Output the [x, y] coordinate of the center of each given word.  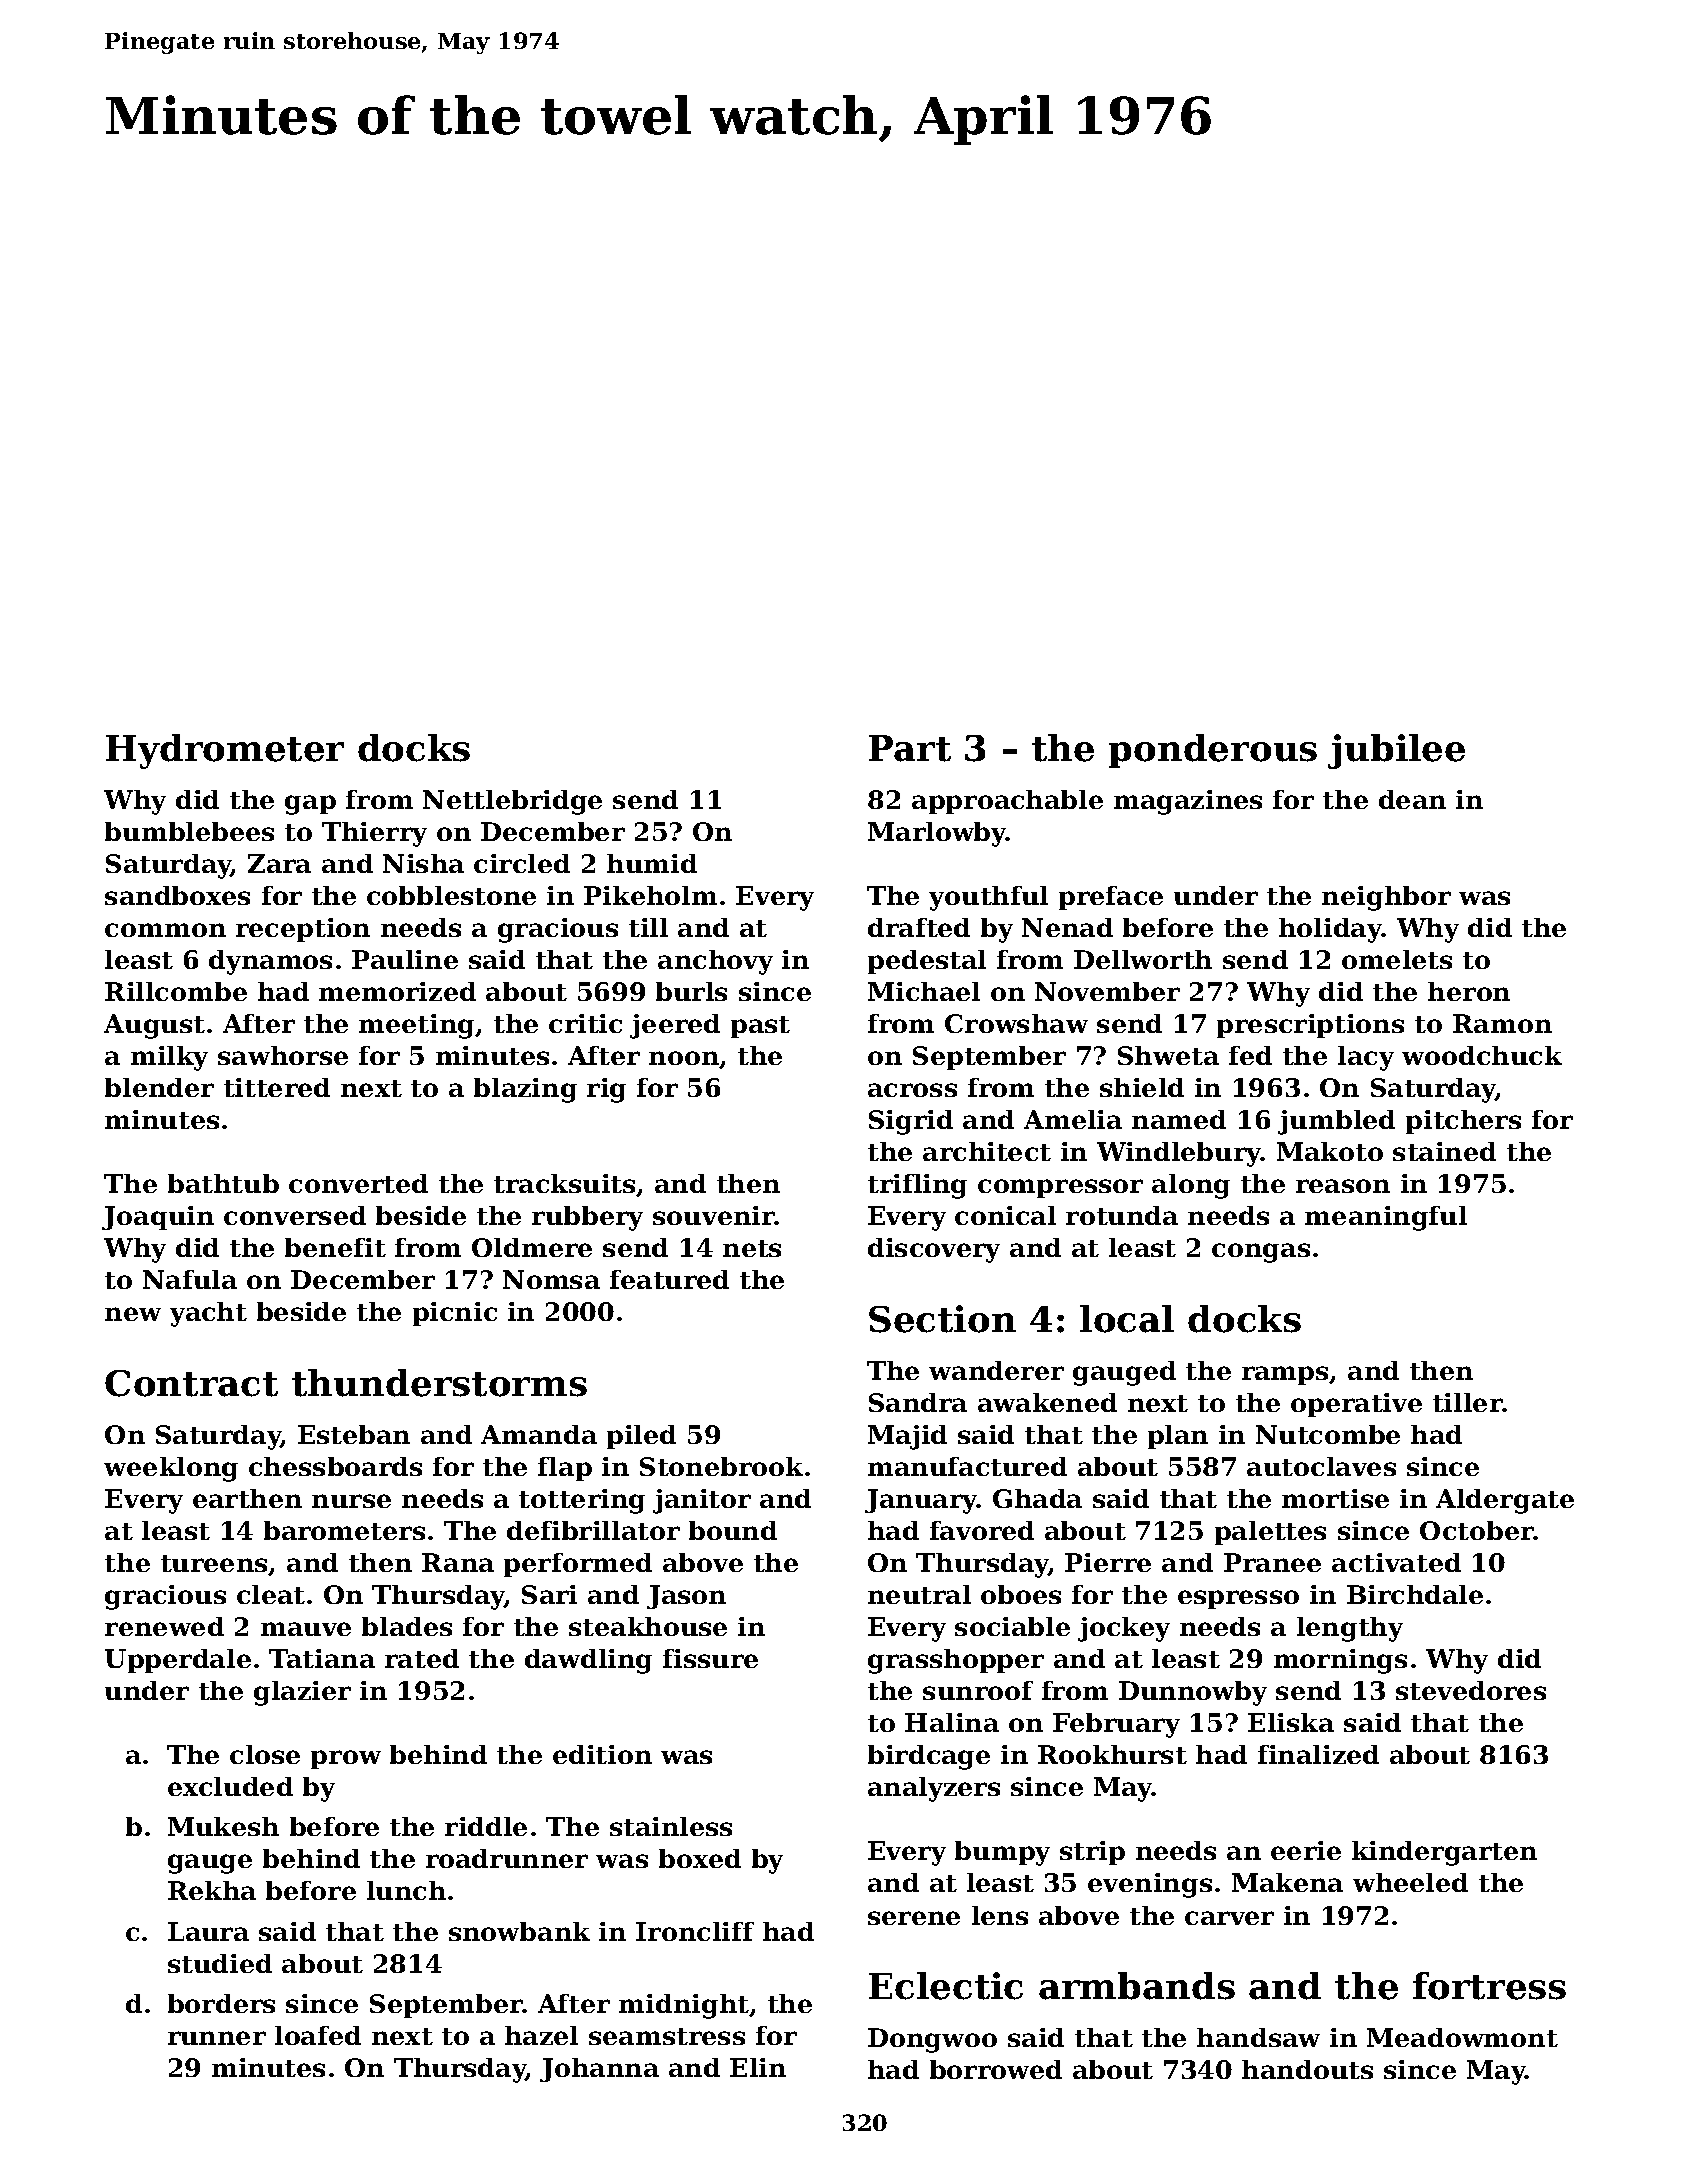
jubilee [1396, 751]
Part [910, 748]
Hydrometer [225, 751]
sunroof [978, 1690]
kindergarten [1444, 1853]
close [265, 1754]
